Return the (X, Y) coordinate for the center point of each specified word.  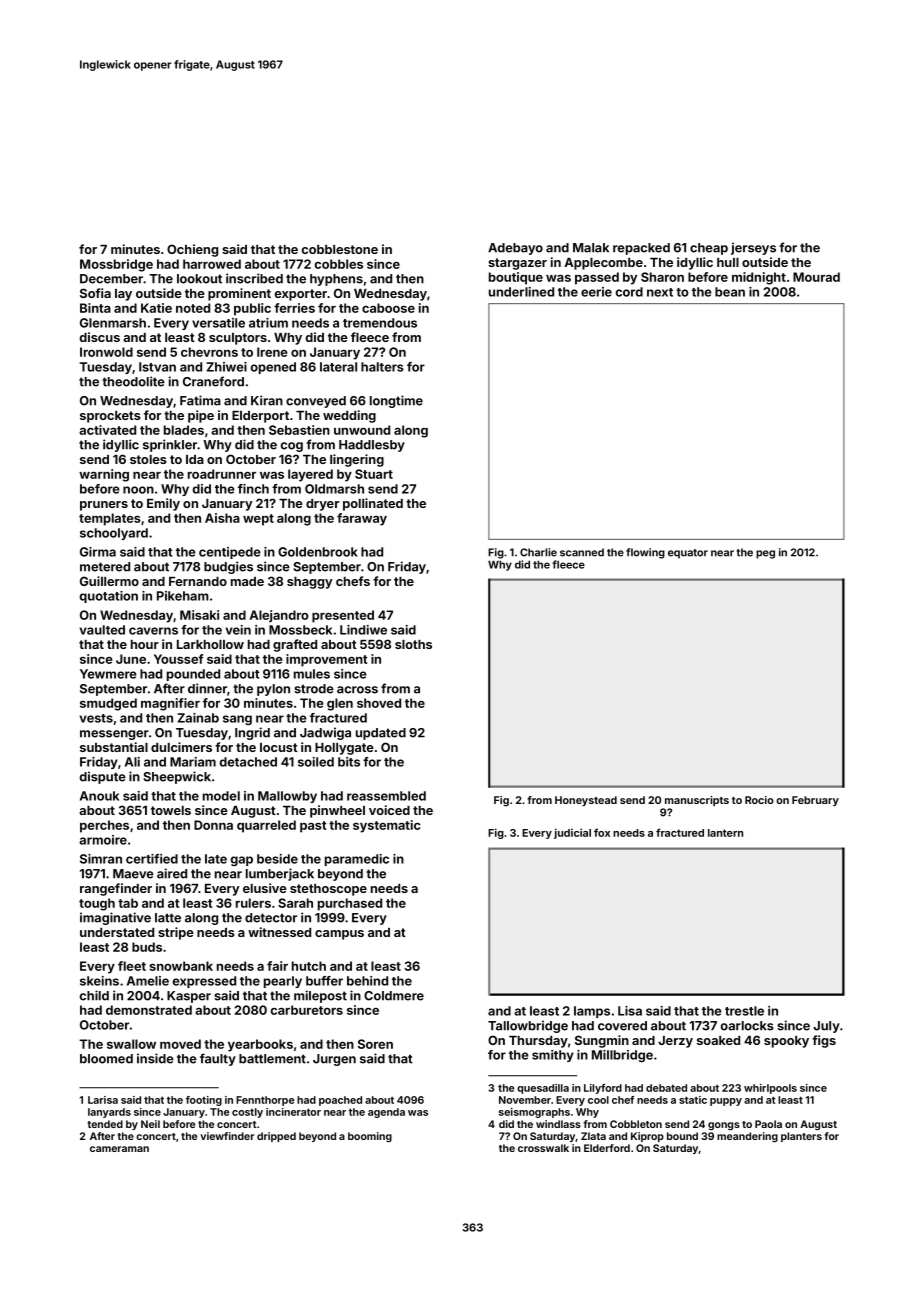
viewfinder (227, 1136)
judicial (572, 833)
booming (370, 1137)
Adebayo (515, 249)
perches (104, 826)
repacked (641, 249)
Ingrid (252, 733)
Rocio (759, 800)
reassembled (386, 796)
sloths (413, 644)
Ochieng (192, 250)
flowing (645, 553)
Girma (98, 552)
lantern (725, 833)
